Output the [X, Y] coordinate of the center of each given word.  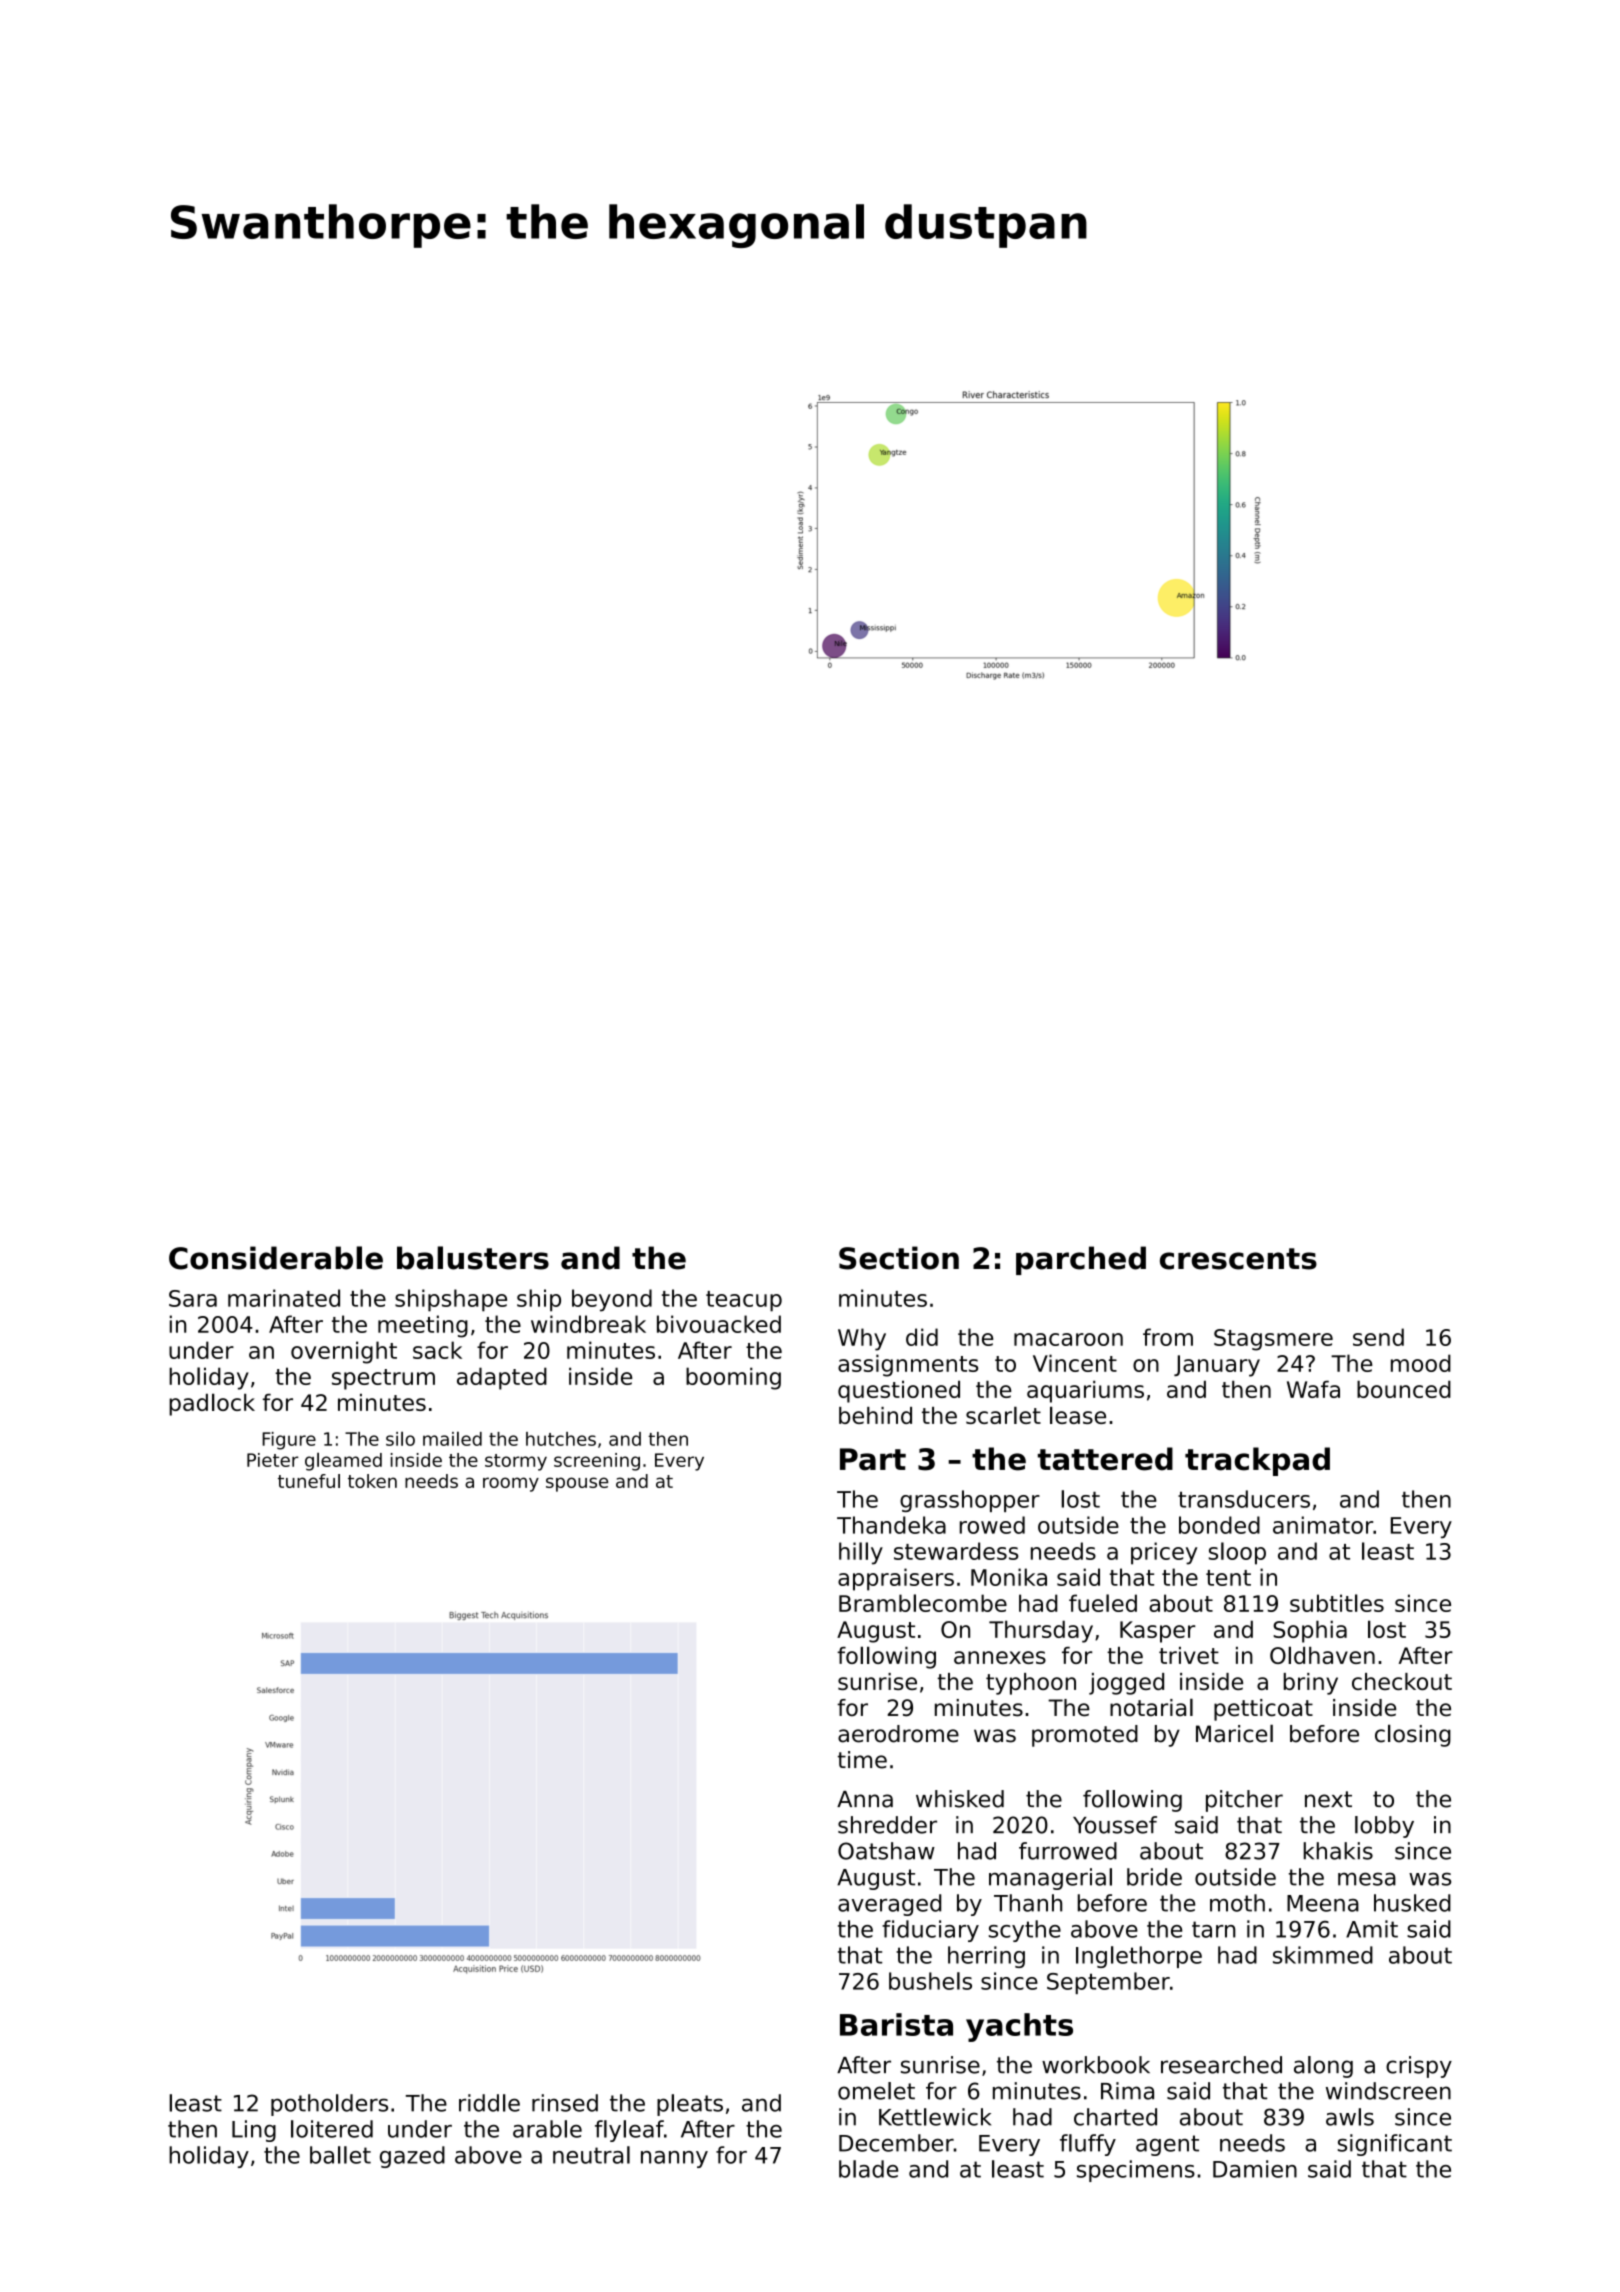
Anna [865, 1799]
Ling [254, 2131]
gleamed [343, 1461]
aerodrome [898, 1734]
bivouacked [719, 1324]
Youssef [1115, 1825]
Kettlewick [935, 2117]
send [1378, 1337]
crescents [1238, 1259]
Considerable [276, 1258]
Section [899, 1258]
